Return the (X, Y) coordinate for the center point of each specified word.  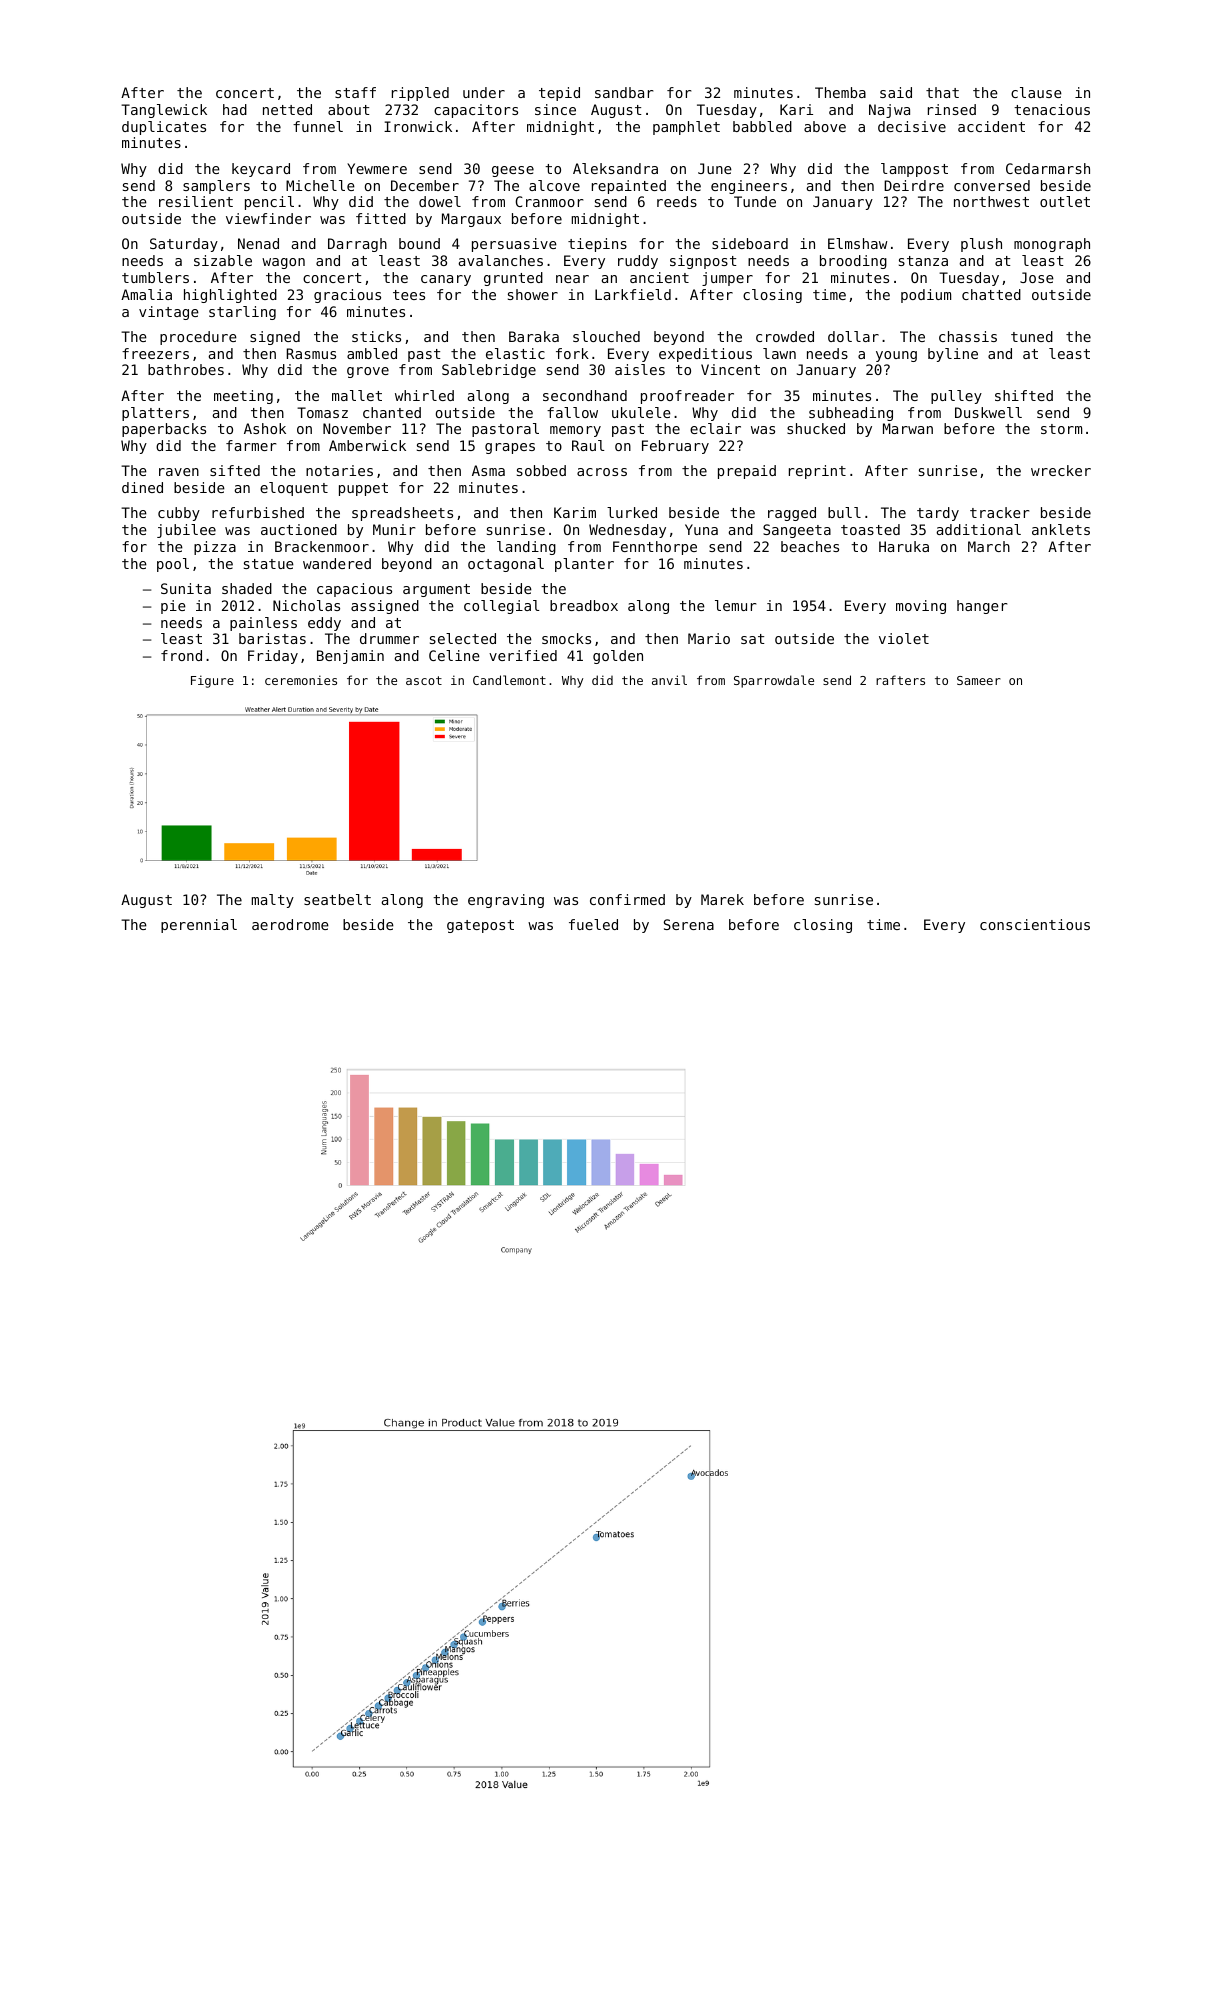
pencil (269, 203)
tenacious (1052, 109)
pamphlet (686, 128)
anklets (1061, 529)
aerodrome (290, 924)
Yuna (701, 529)
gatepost (480, 926)
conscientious (1035, 924)
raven (179, 472)
